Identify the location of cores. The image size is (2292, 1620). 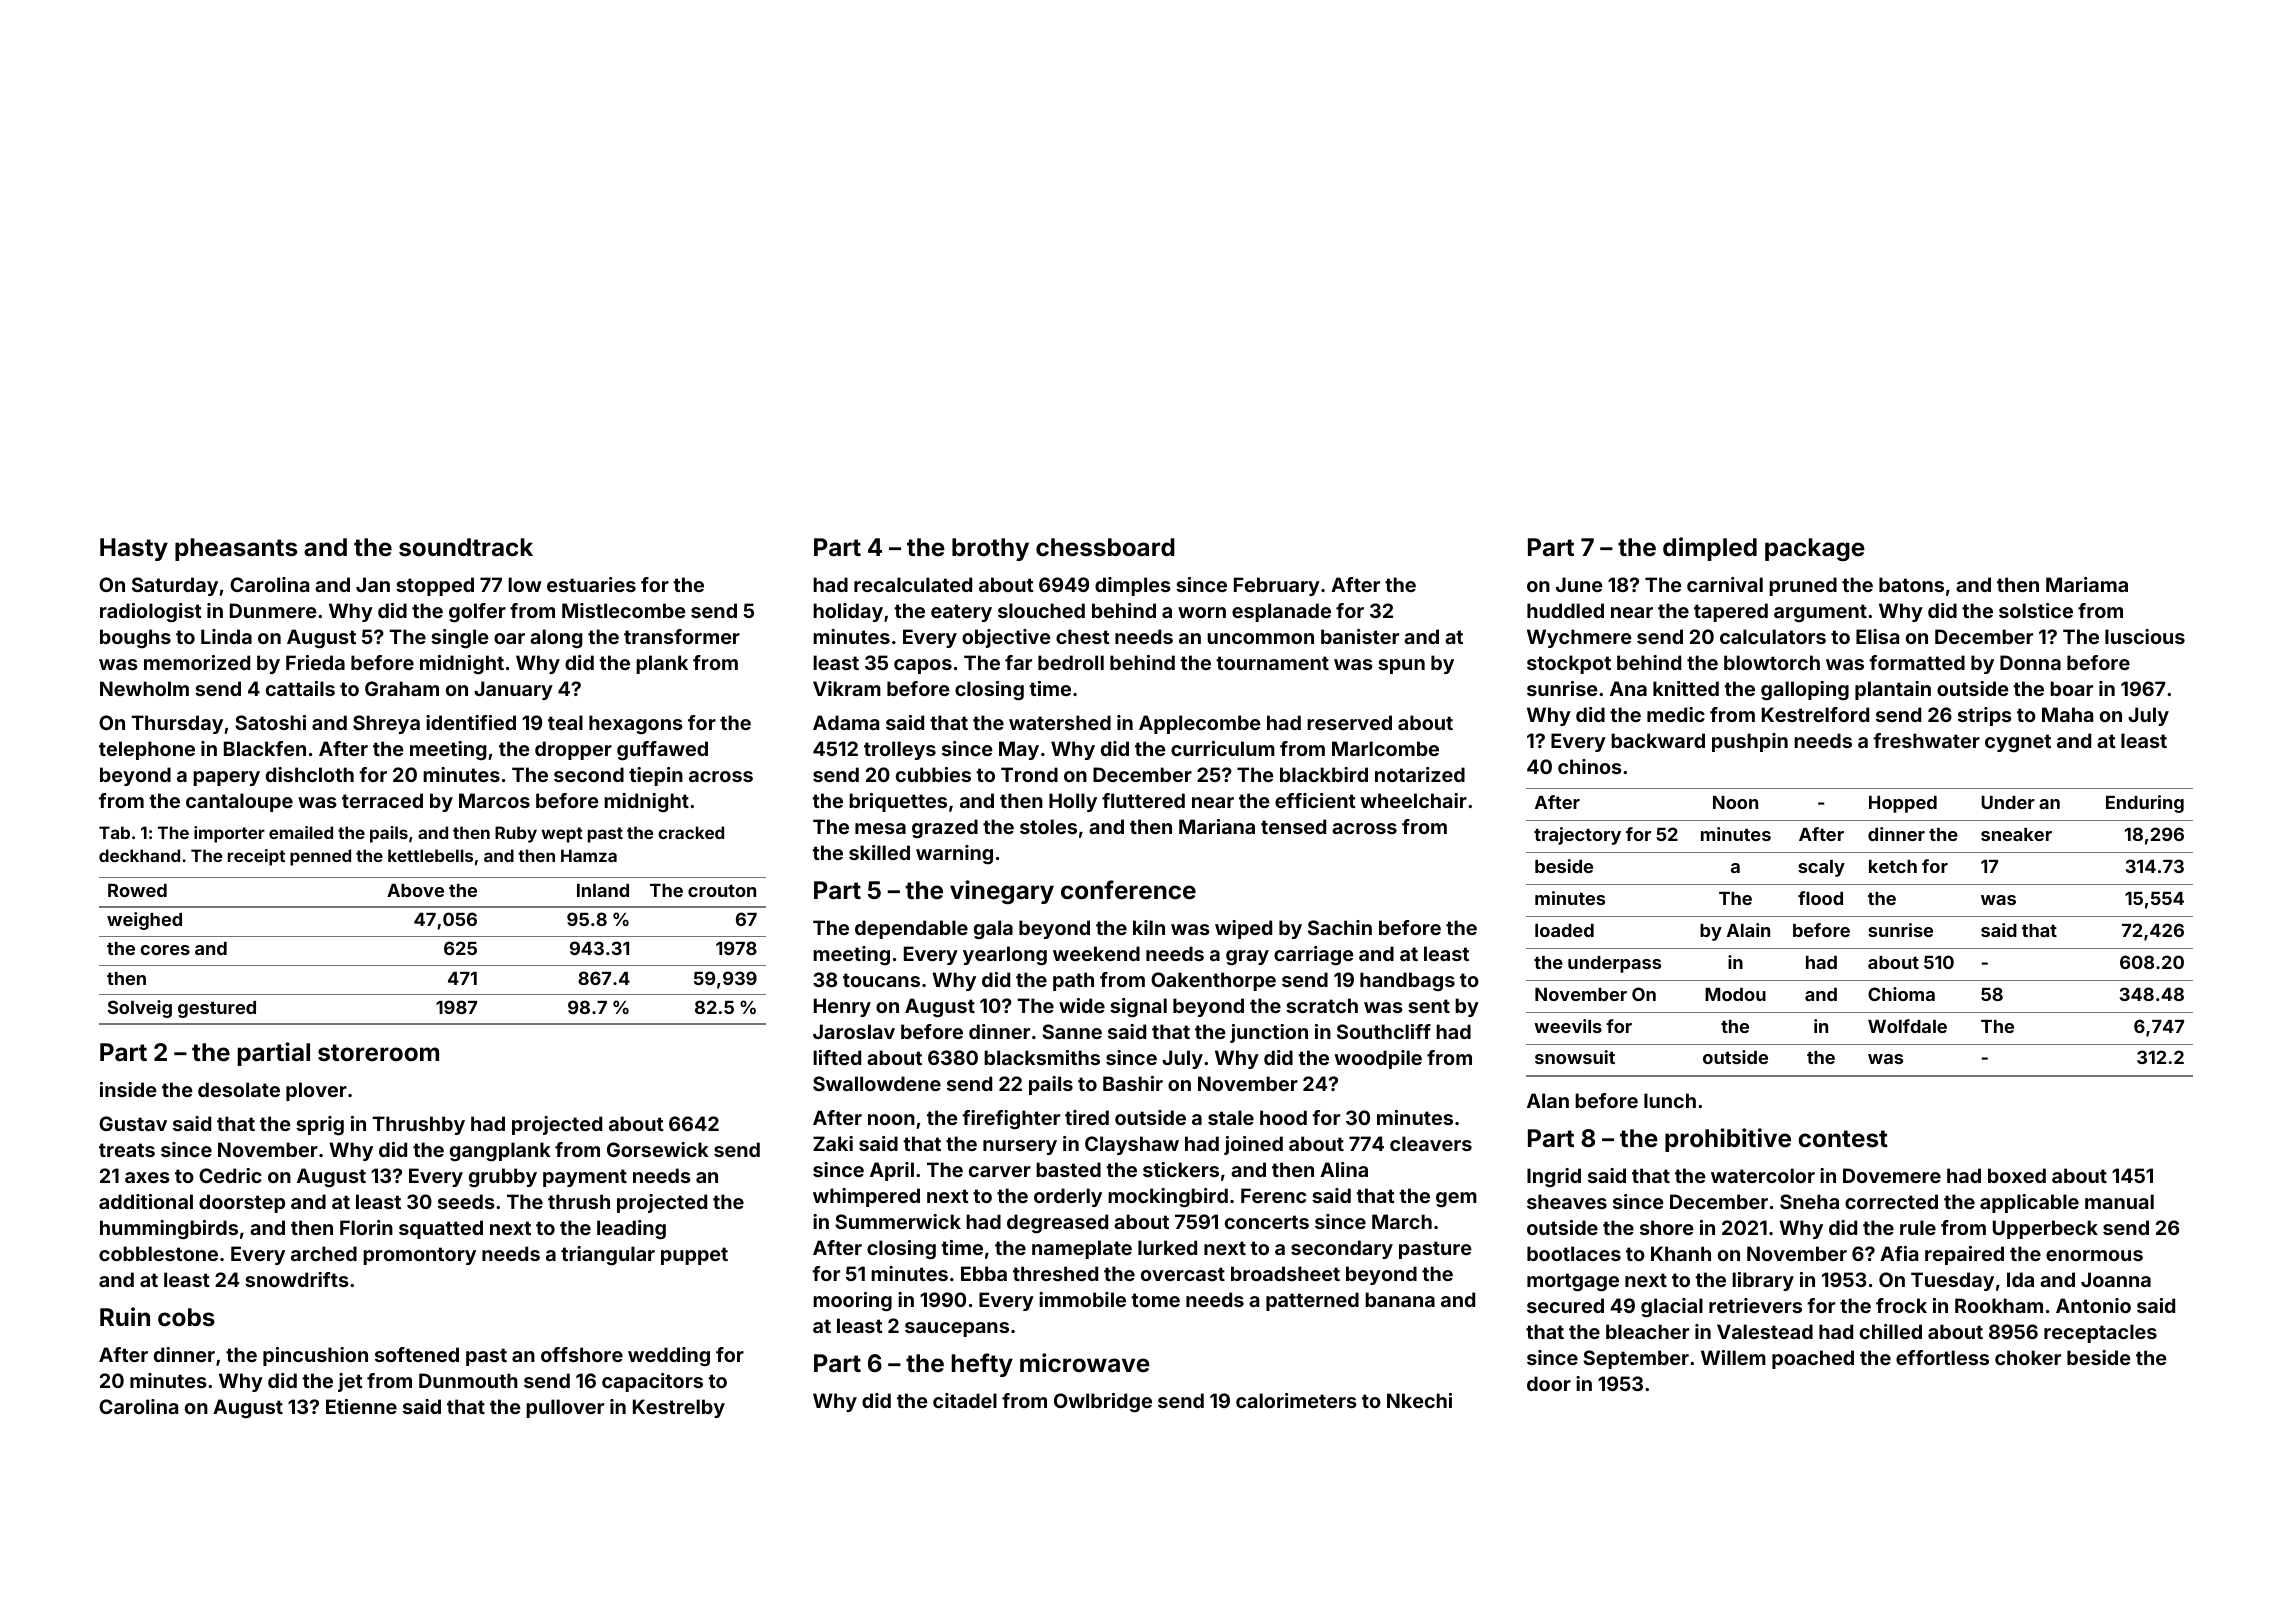
(165, 950).
